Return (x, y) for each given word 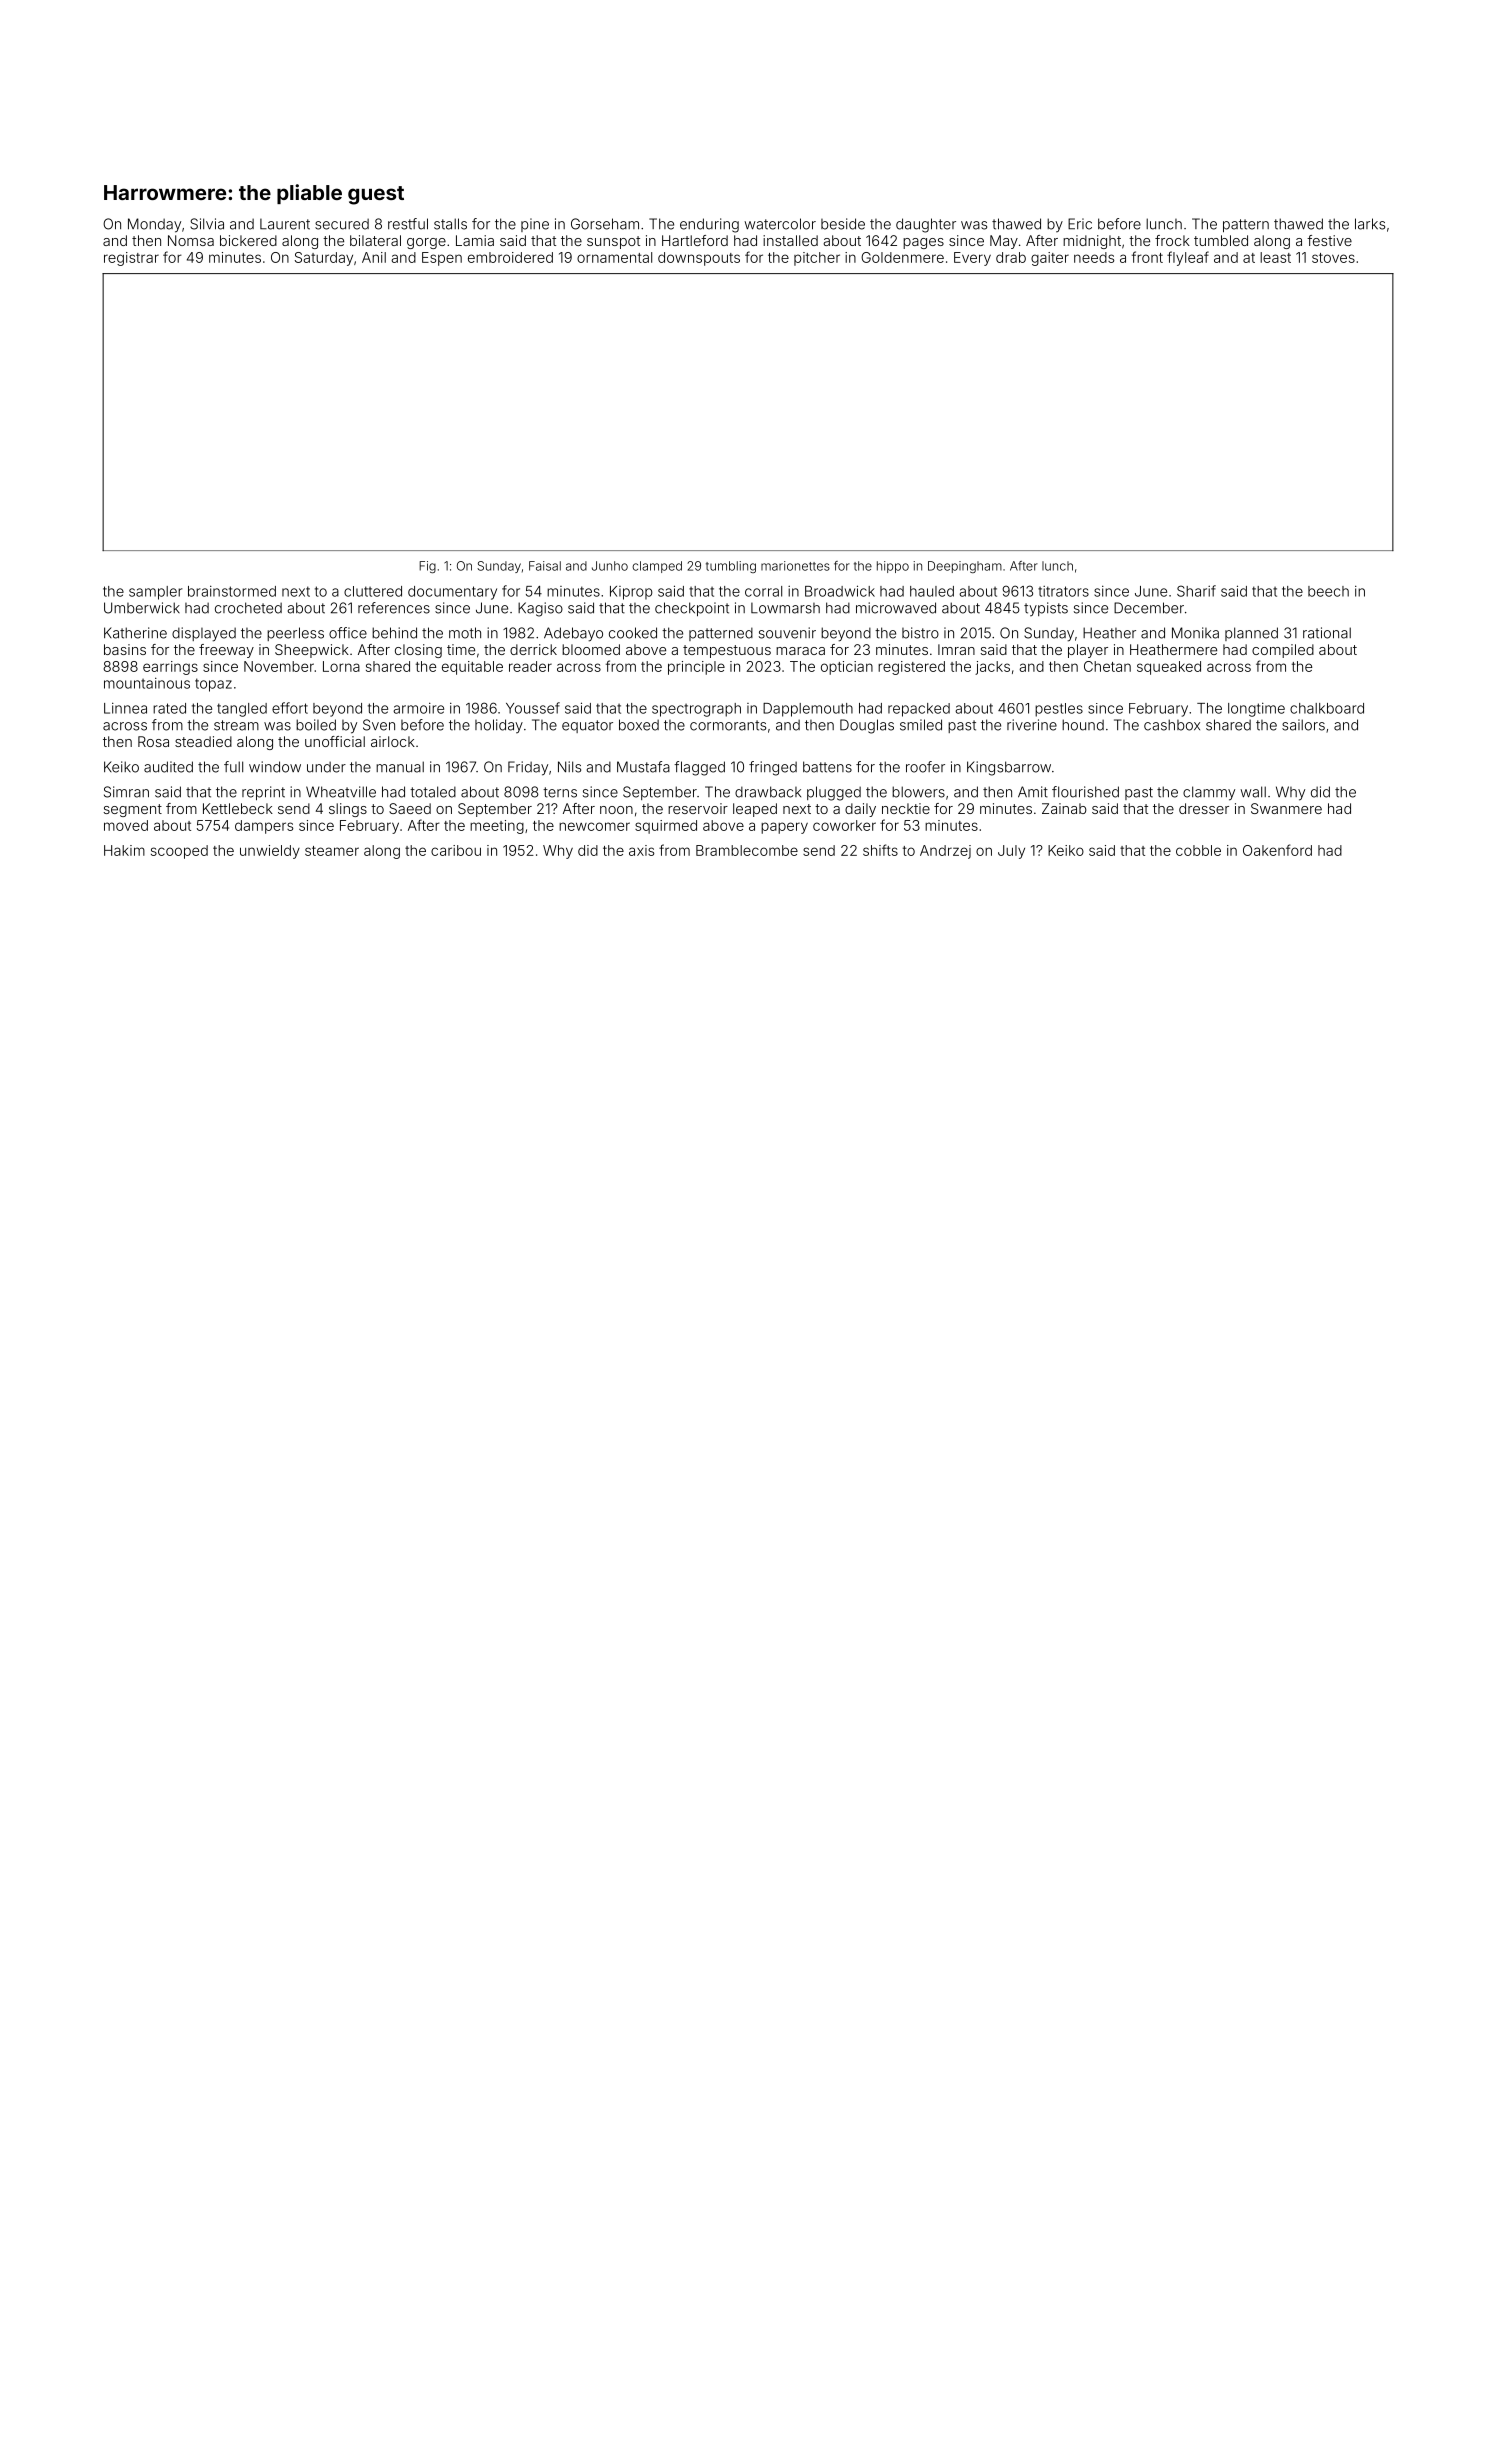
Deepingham (965, 567)
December (1149, 608)
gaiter (1050, 259)
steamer (332, 851)
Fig (427, 567)
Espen (442, 259)
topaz (213, 685)
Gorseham (605, 224)
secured (342, 224)
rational (1327, 633)
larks (1370, 224)
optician (847, 668)
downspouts (699, 259)
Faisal (545, 566)
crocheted (248, 608)
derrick (533, 649)
